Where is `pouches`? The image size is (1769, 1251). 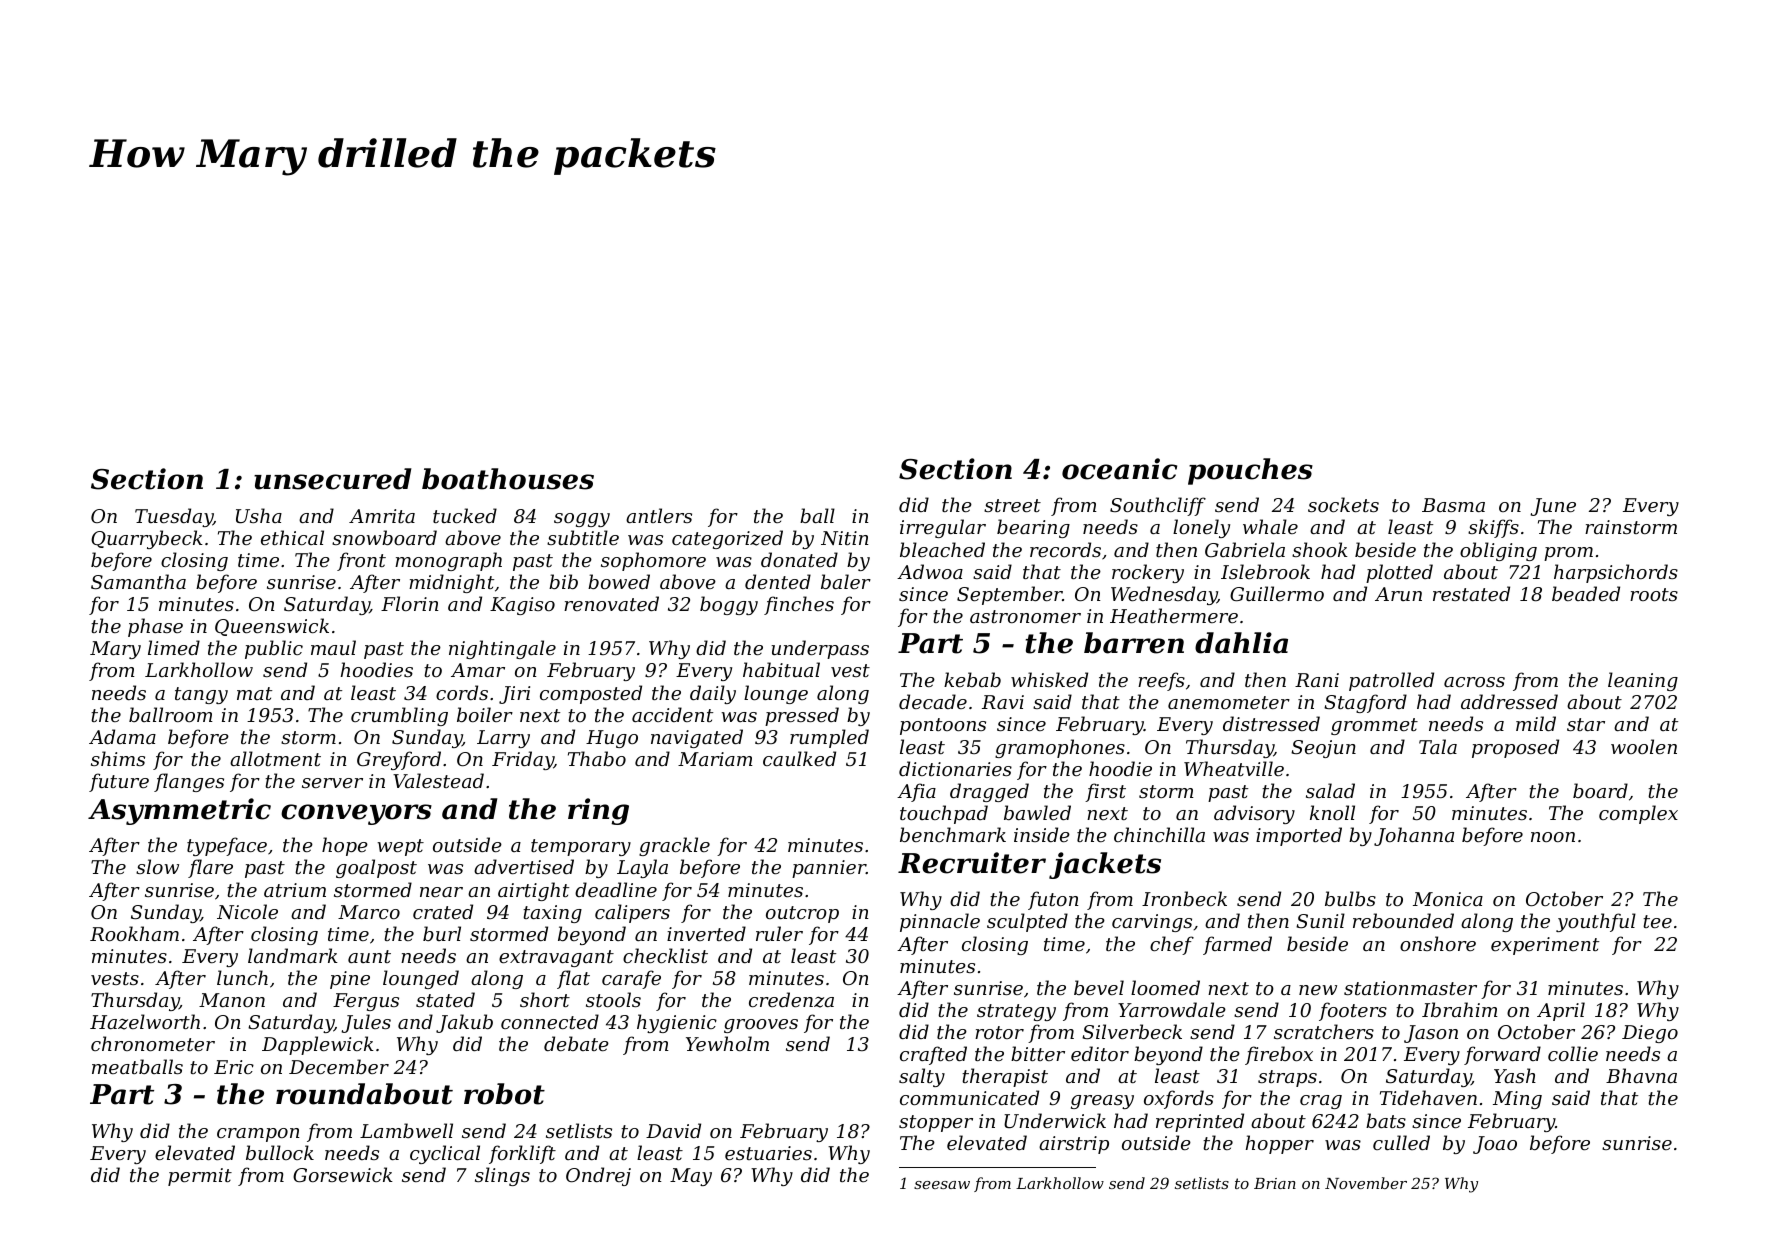 pouches is located at coordinates (1250, 471).
